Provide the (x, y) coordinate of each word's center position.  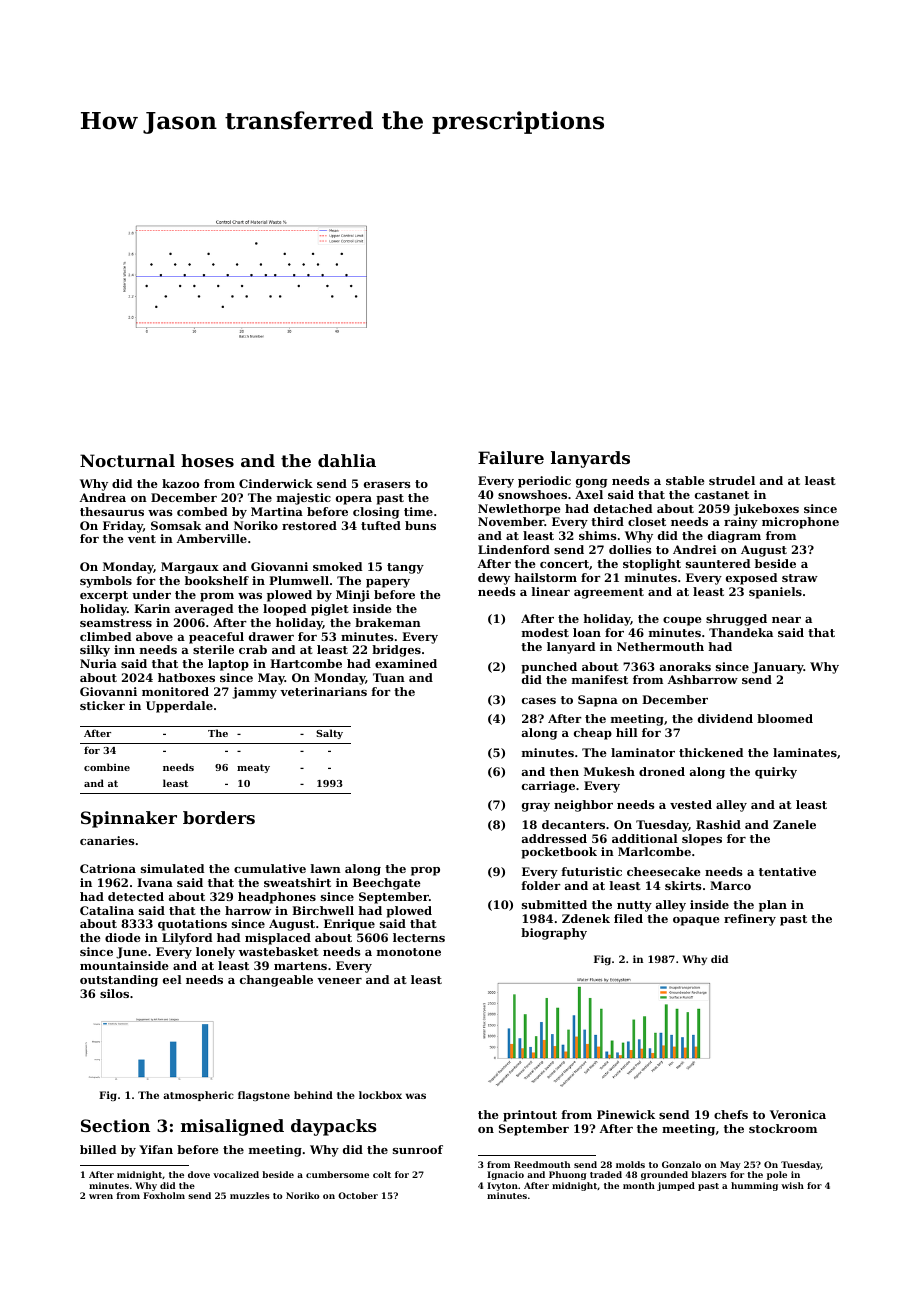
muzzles (250, 1195)
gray (536, 807)
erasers (387, 485)
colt (382, 1174)
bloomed (785, 718)
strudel (732, 480)
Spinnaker (129, 819)
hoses (207, 460)
